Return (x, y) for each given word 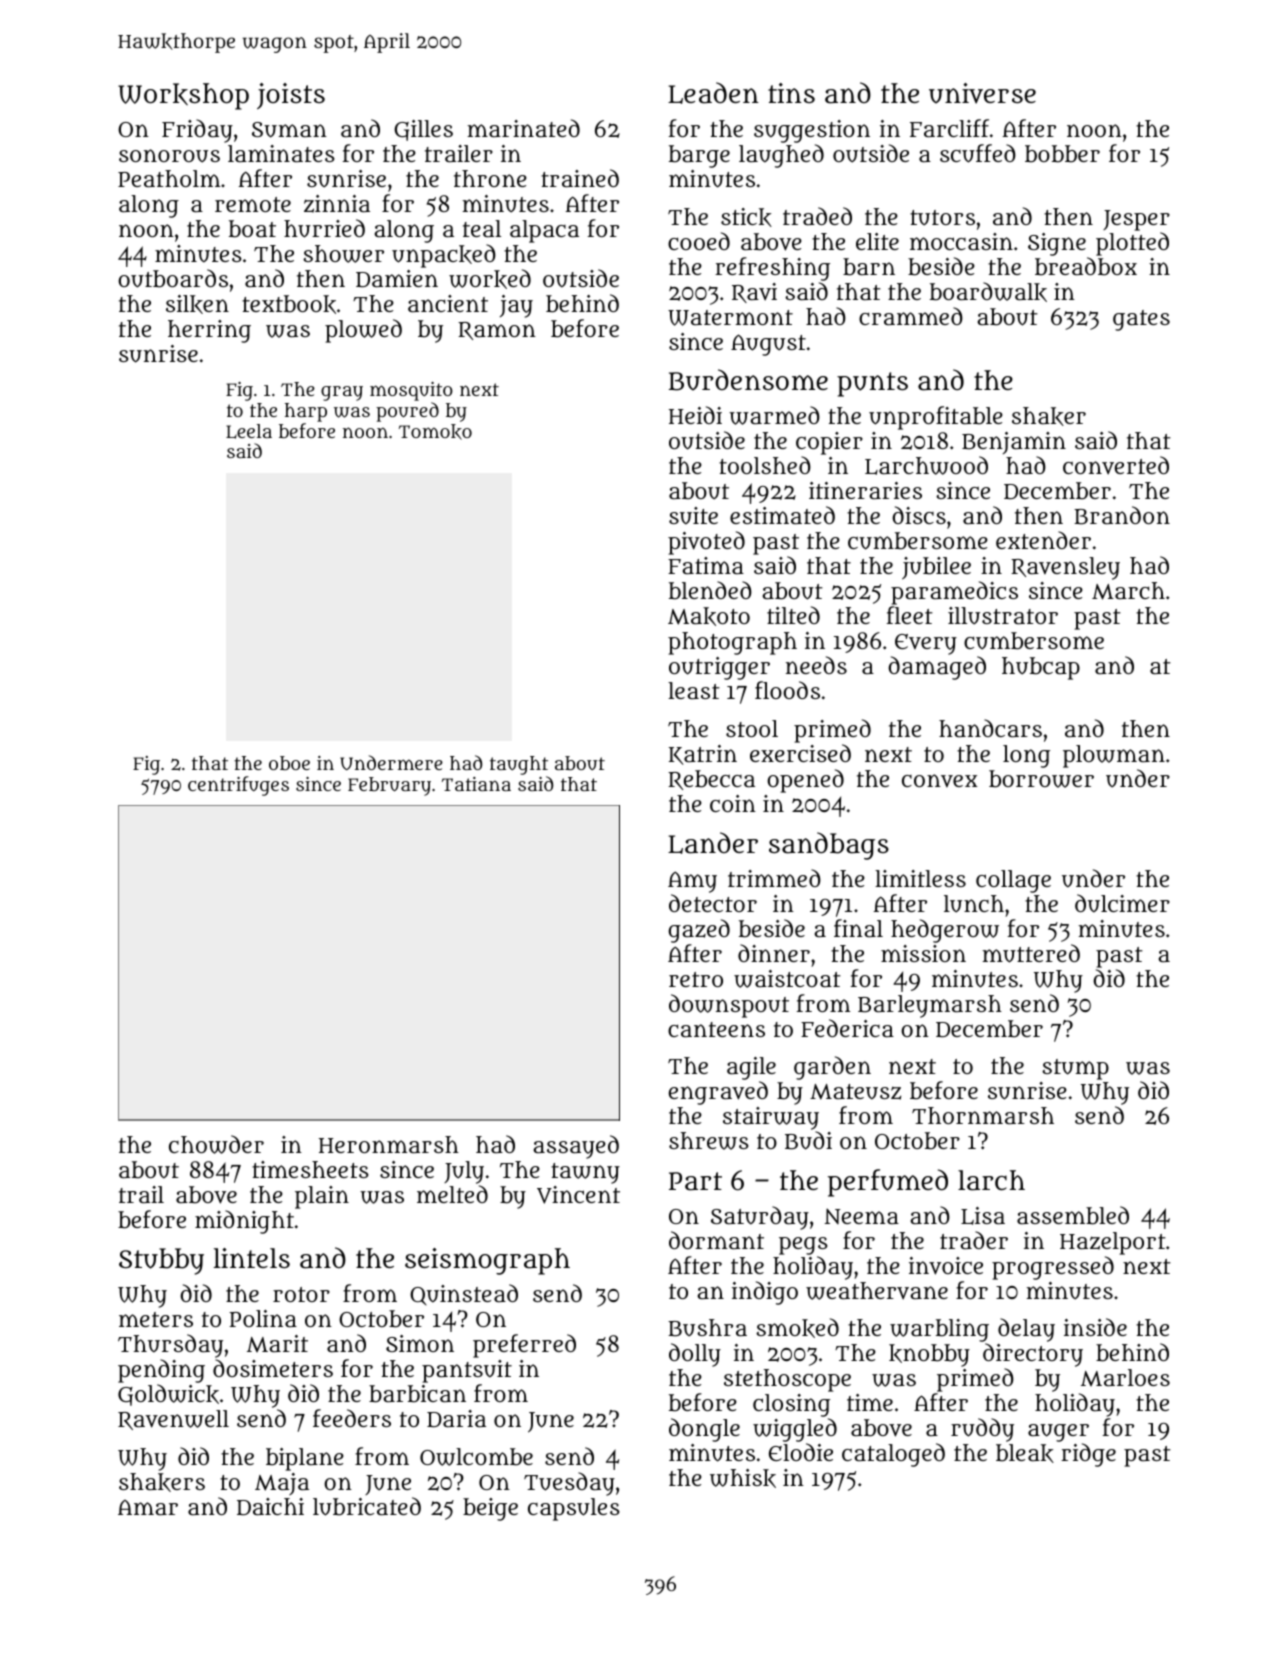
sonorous (169, 156)
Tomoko (435, 432)
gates (1141, 320)
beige (490, 1509)
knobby (929, 1355)
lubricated (367, 1506)
